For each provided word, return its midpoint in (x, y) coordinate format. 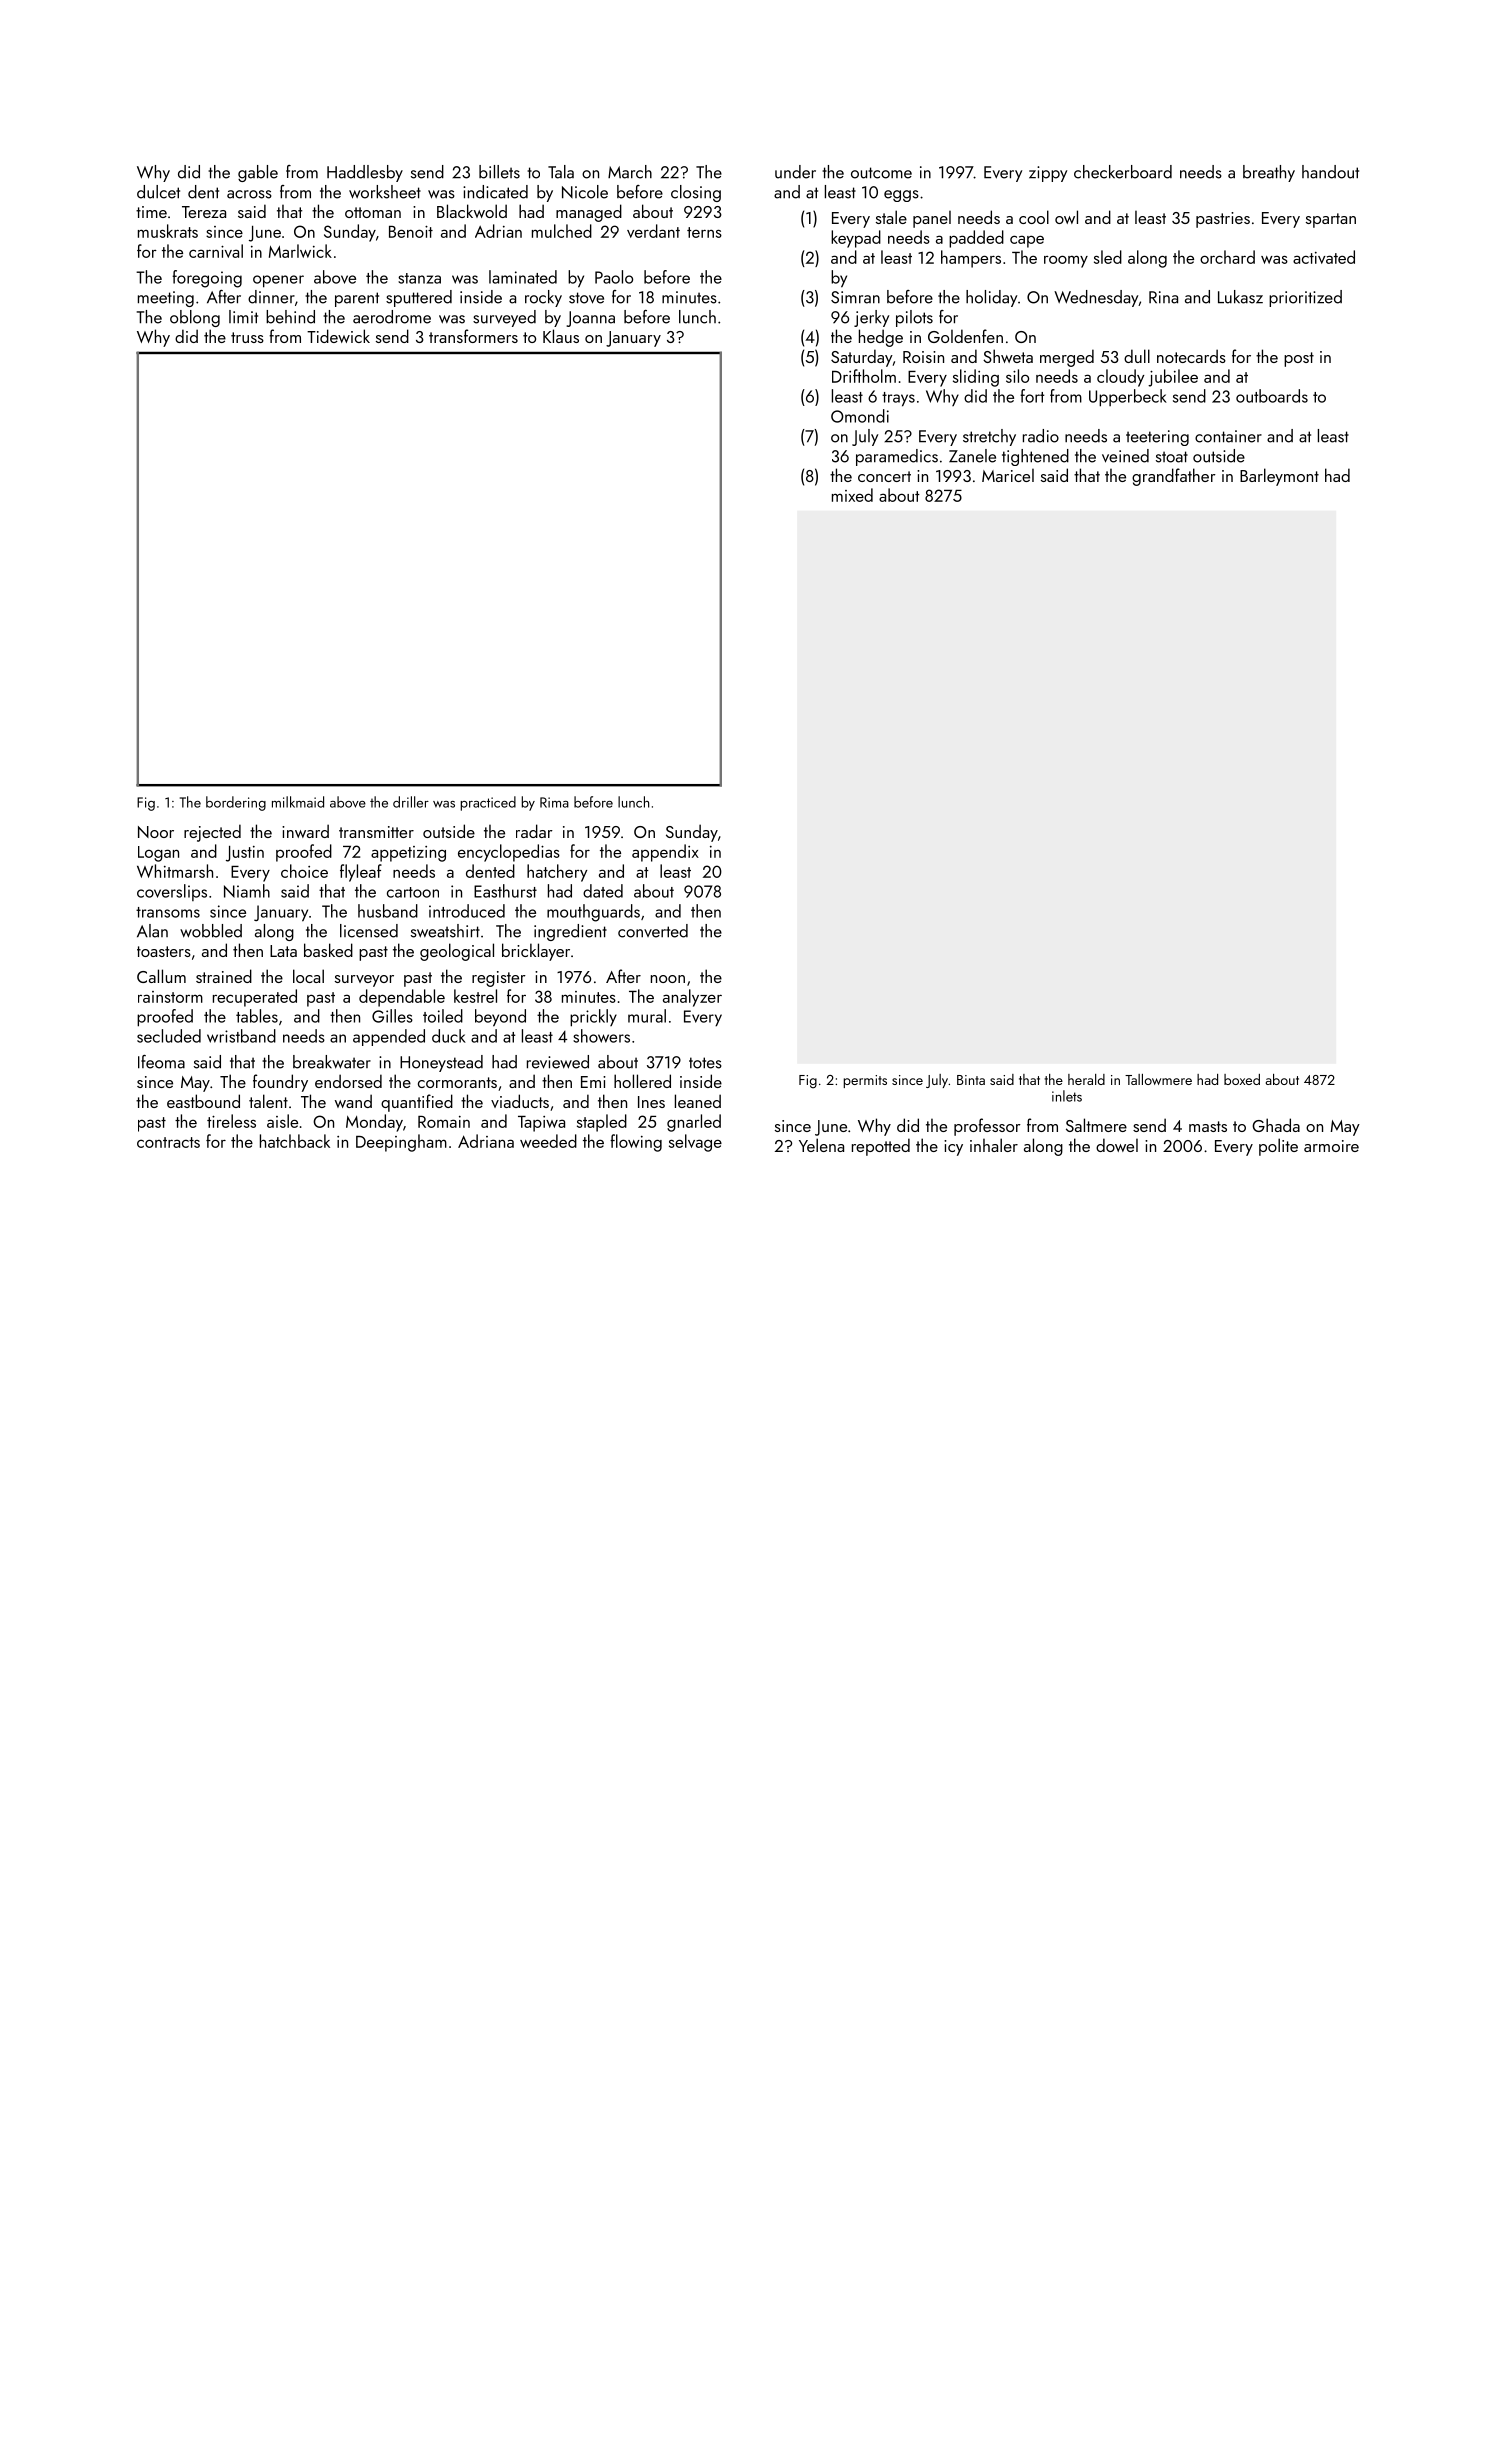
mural (647, 1016)
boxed (1242, 1079)
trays (898, 399)
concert (884, 476)
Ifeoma (161, 1062)
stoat (1172, 457)
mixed (852, 495)
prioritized (1305, 298)
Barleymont (1279, 477)
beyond (500, 1018)
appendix (665, 853)
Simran (855, 297)
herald (1086, 1079)
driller (411, 802)
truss (247, 337)
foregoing (207, 279)
